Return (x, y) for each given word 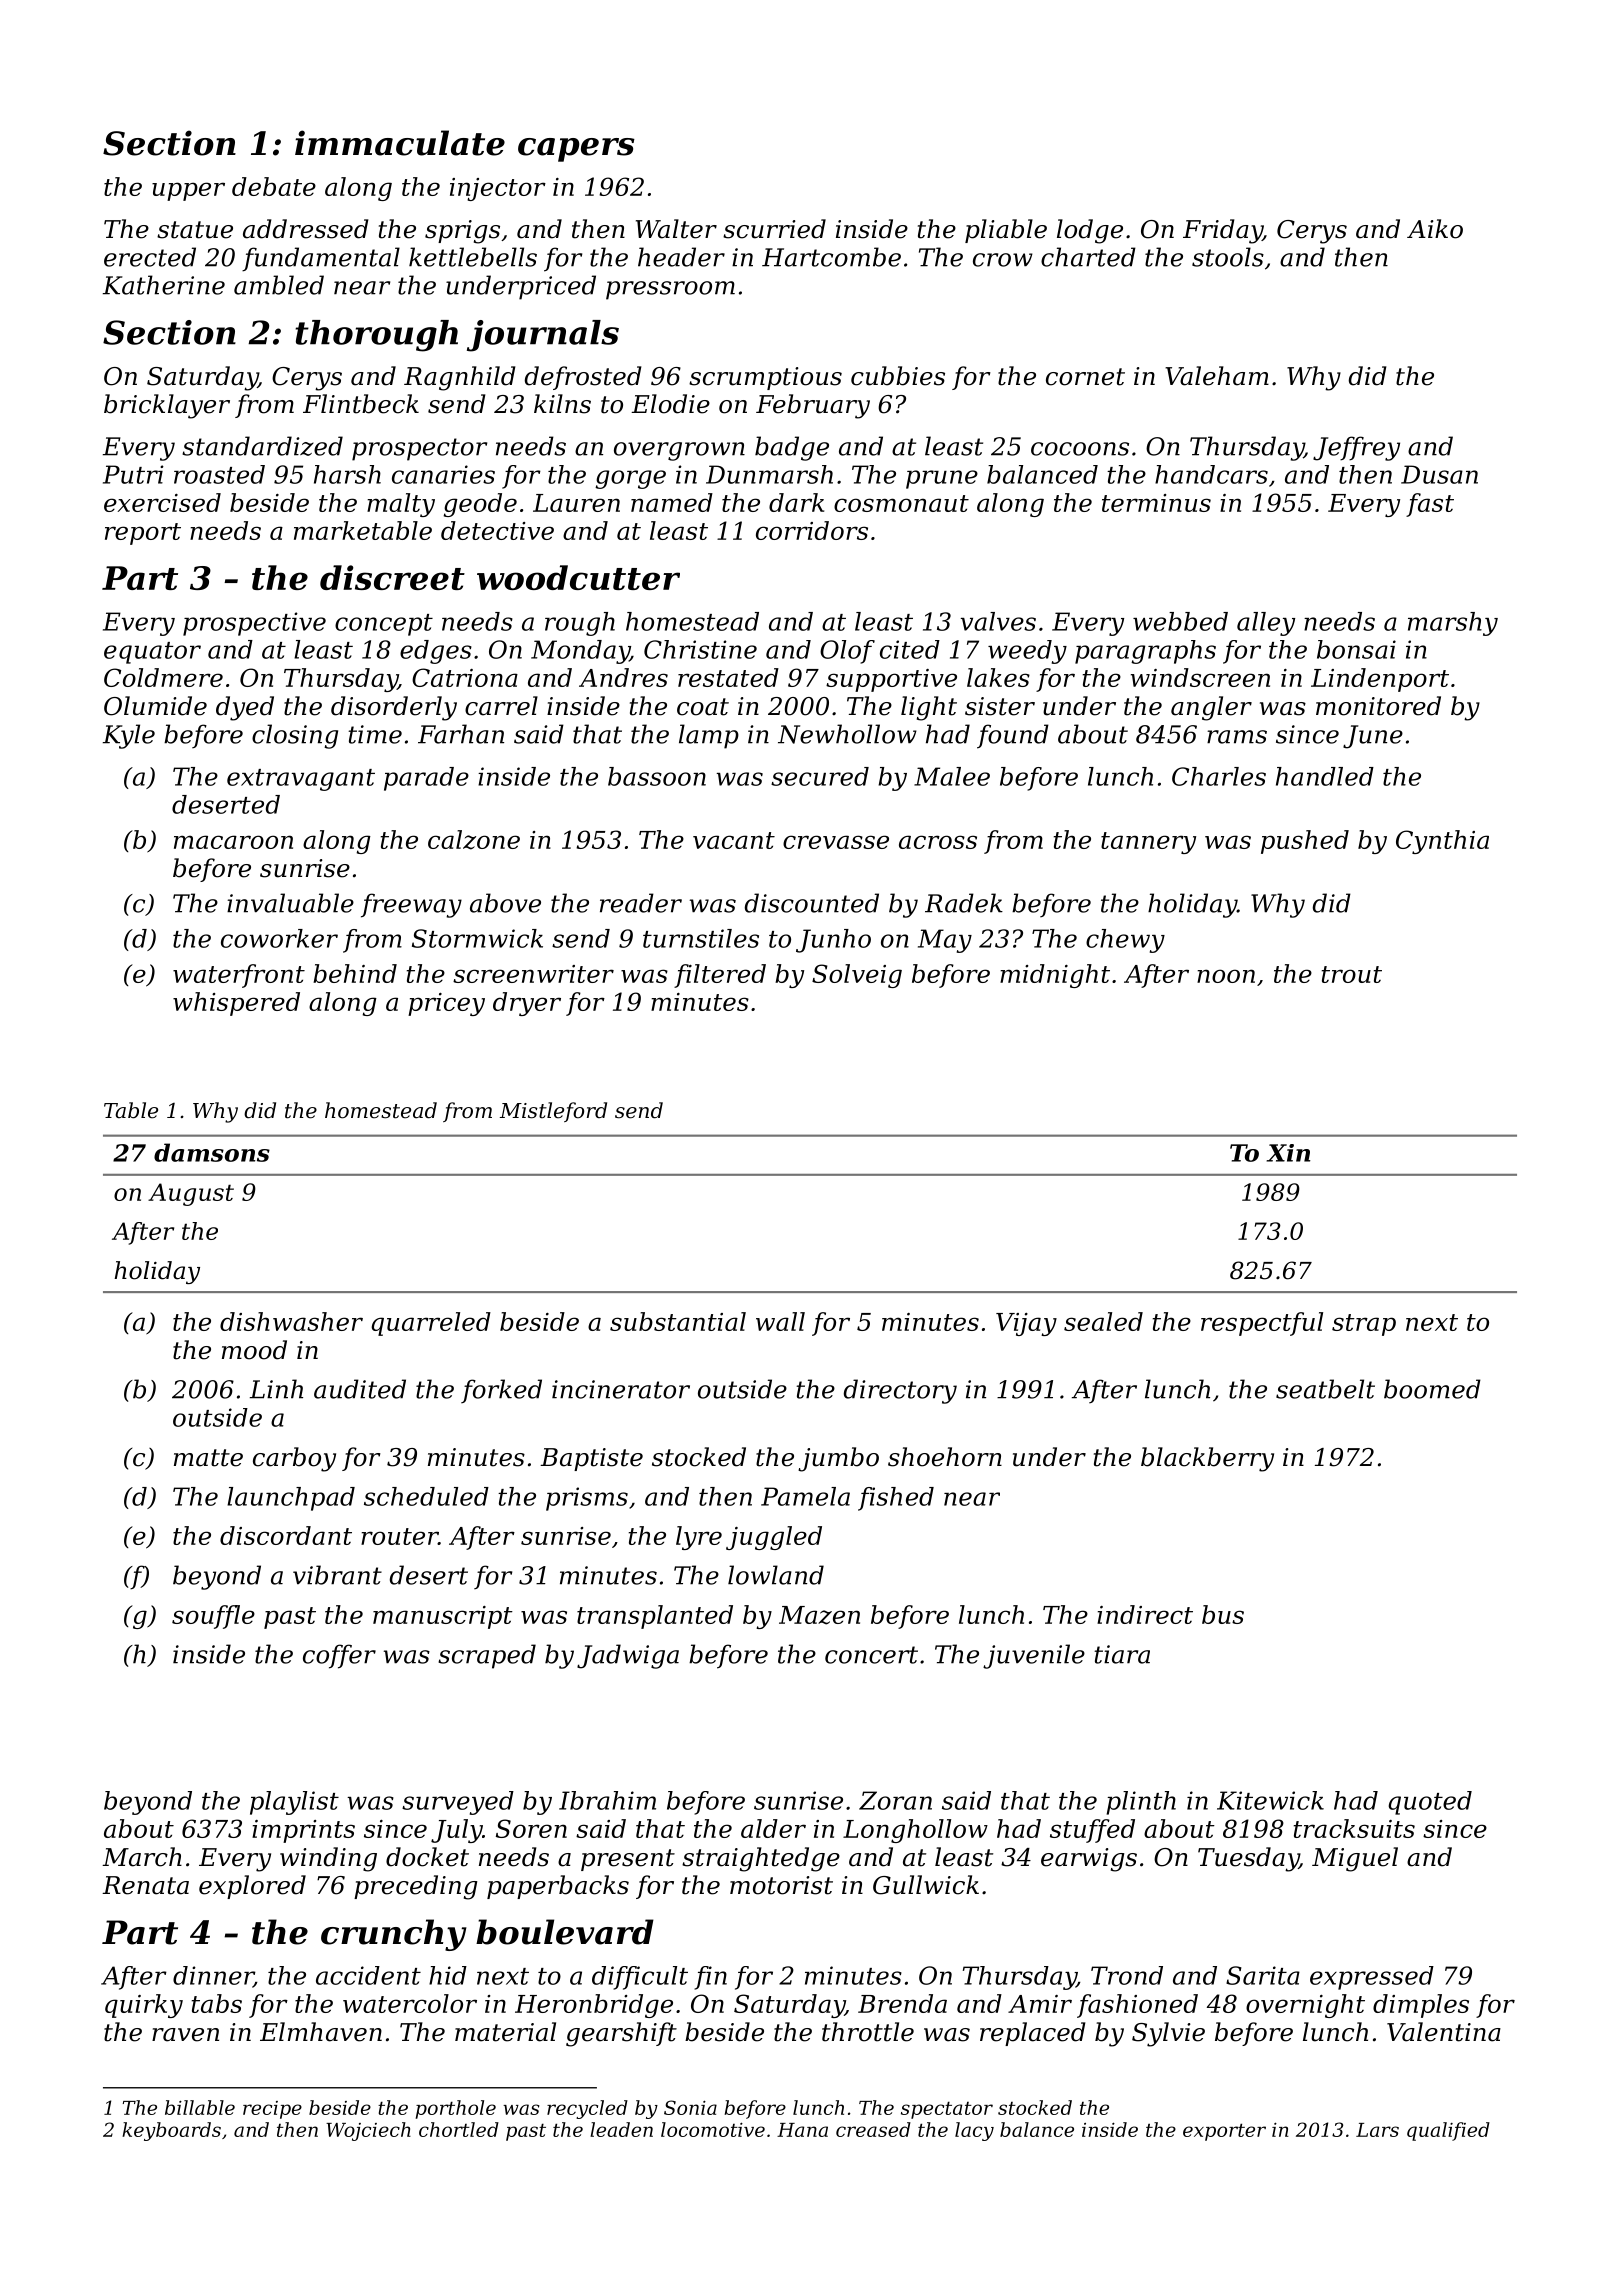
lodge (1090, 231)
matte (208, 1458)
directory (900, 1391)
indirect (1145, 1614)
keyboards (171, 2131)
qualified (1448, 2131)
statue (195, 230)
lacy (974, 2131)
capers (576, 150)
